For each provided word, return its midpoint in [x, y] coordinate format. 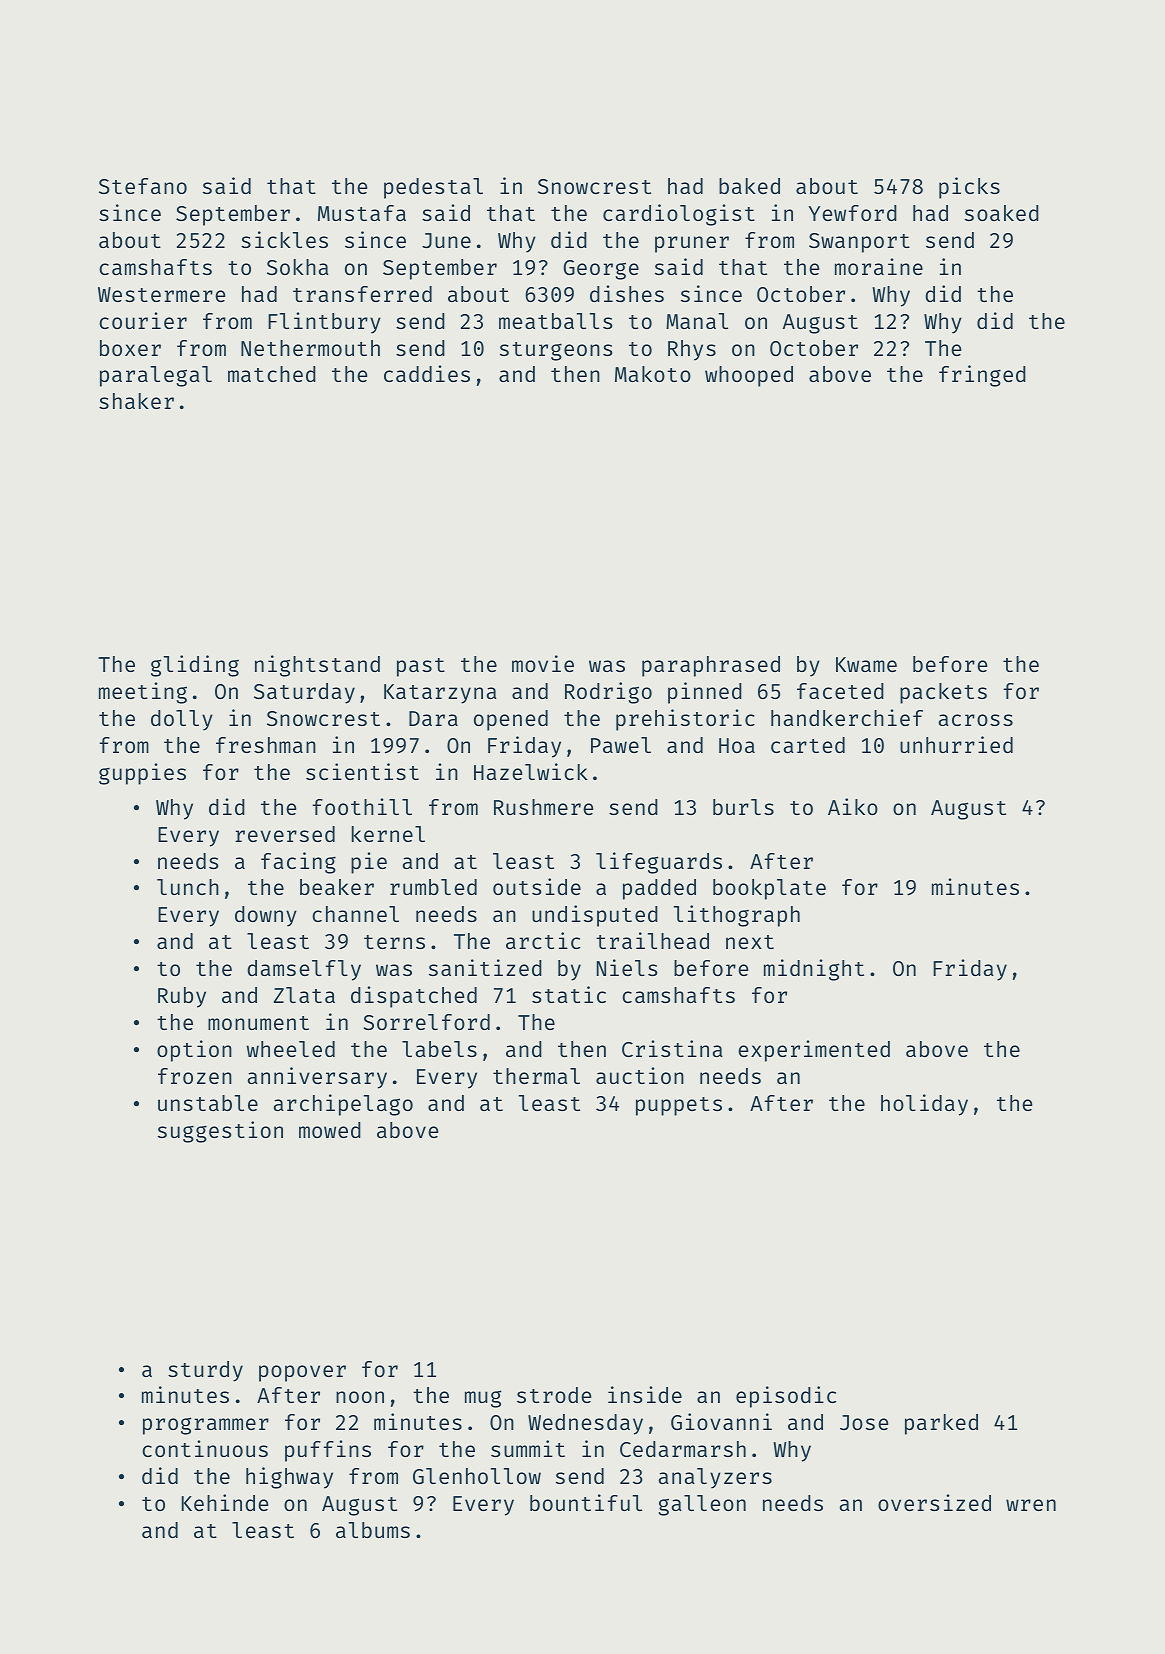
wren [1031, 1505]
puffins [328, 1451]
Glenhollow [477, 1476]
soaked [1002, 213]
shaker [136, 401]
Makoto [653, 374]
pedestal [433, 188]
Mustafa [362, 213]
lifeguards [659, 863]
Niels [627, 967]
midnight [814, 970]
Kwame [866, 664]
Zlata [304, 995]
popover [302, 1373]
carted [808, 745]
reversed [285, 834]
